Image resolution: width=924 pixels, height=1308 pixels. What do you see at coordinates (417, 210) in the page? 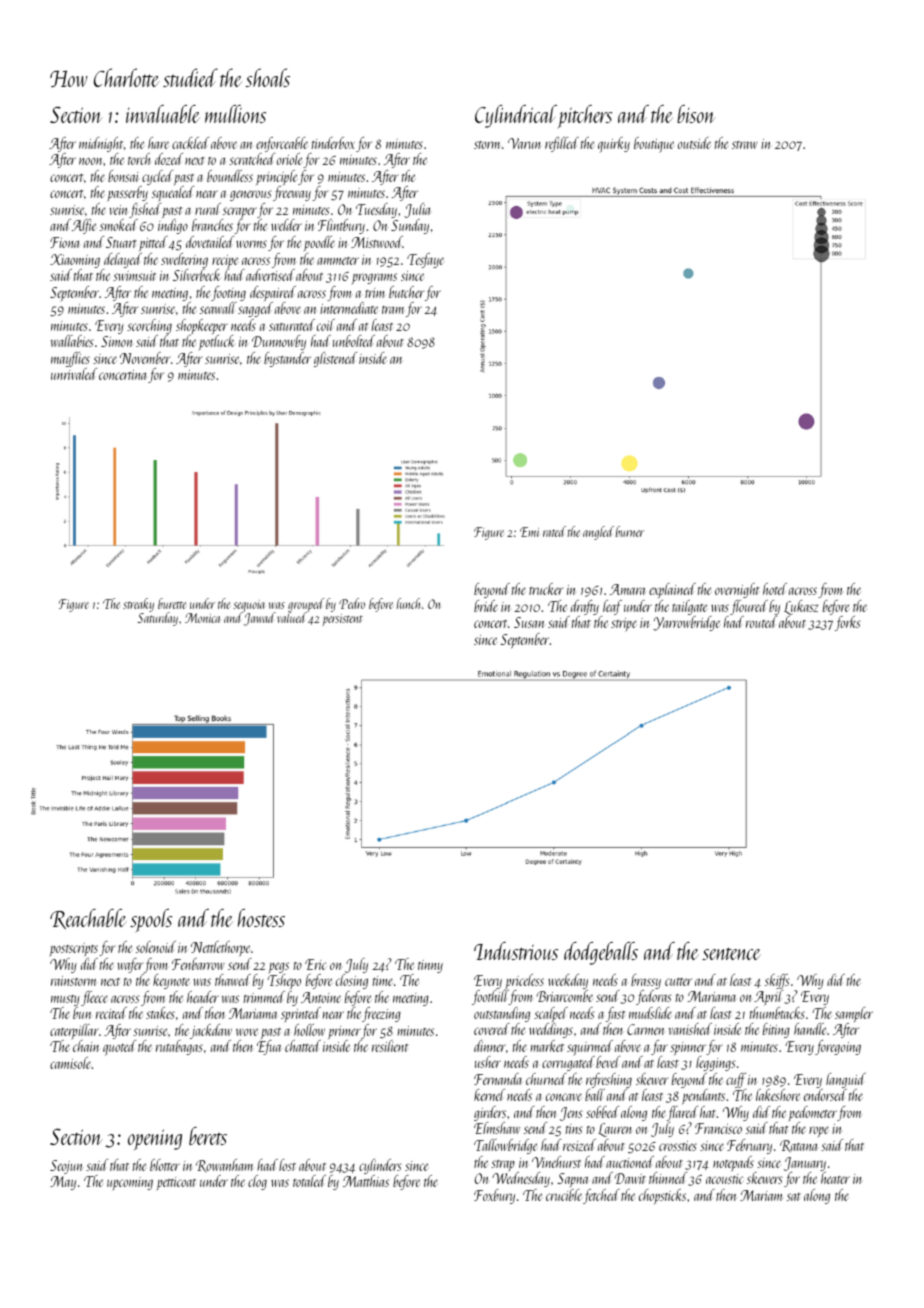
I see `Julia` at bounding box center [417, 210].
